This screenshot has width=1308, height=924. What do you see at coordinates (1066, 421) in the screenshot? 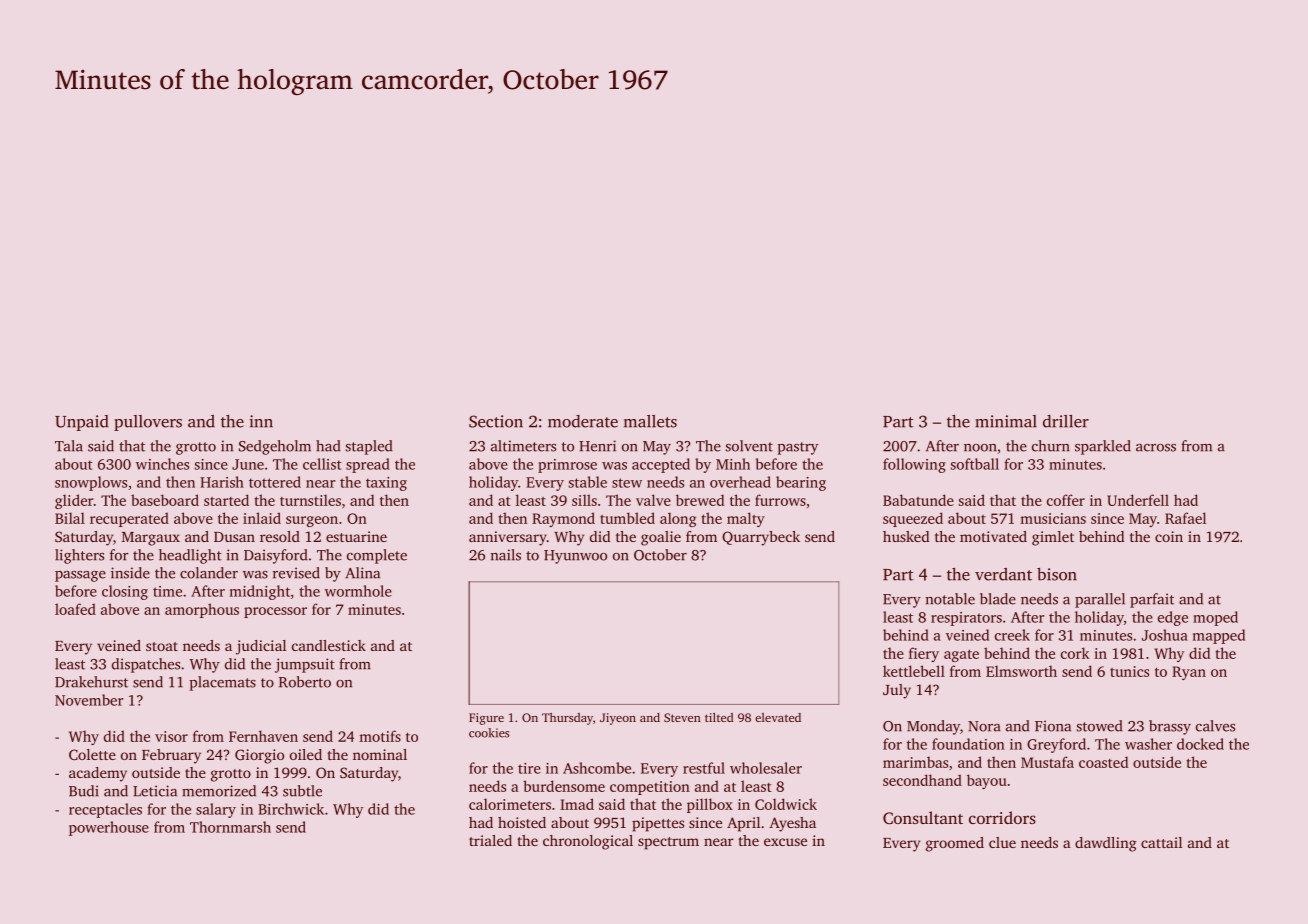
I see `driller` at bounding box center [1066, 421].
